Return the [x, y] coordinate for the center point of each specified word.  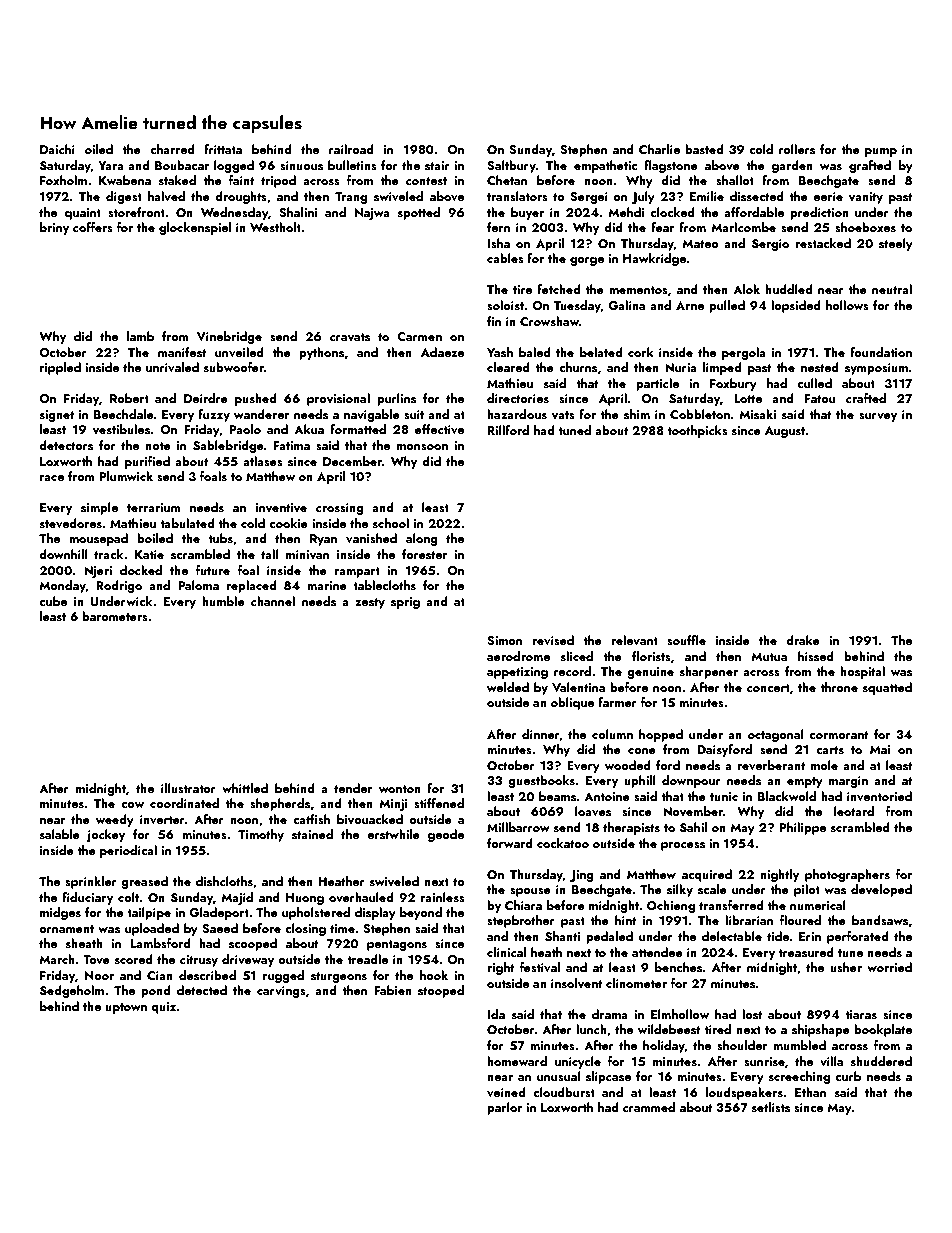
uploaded [152, 929]
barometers [115, 616]
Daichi [57, 149]
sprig [405, 603]
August [785, 432]
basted [704, 149]
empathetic [605, 166]
